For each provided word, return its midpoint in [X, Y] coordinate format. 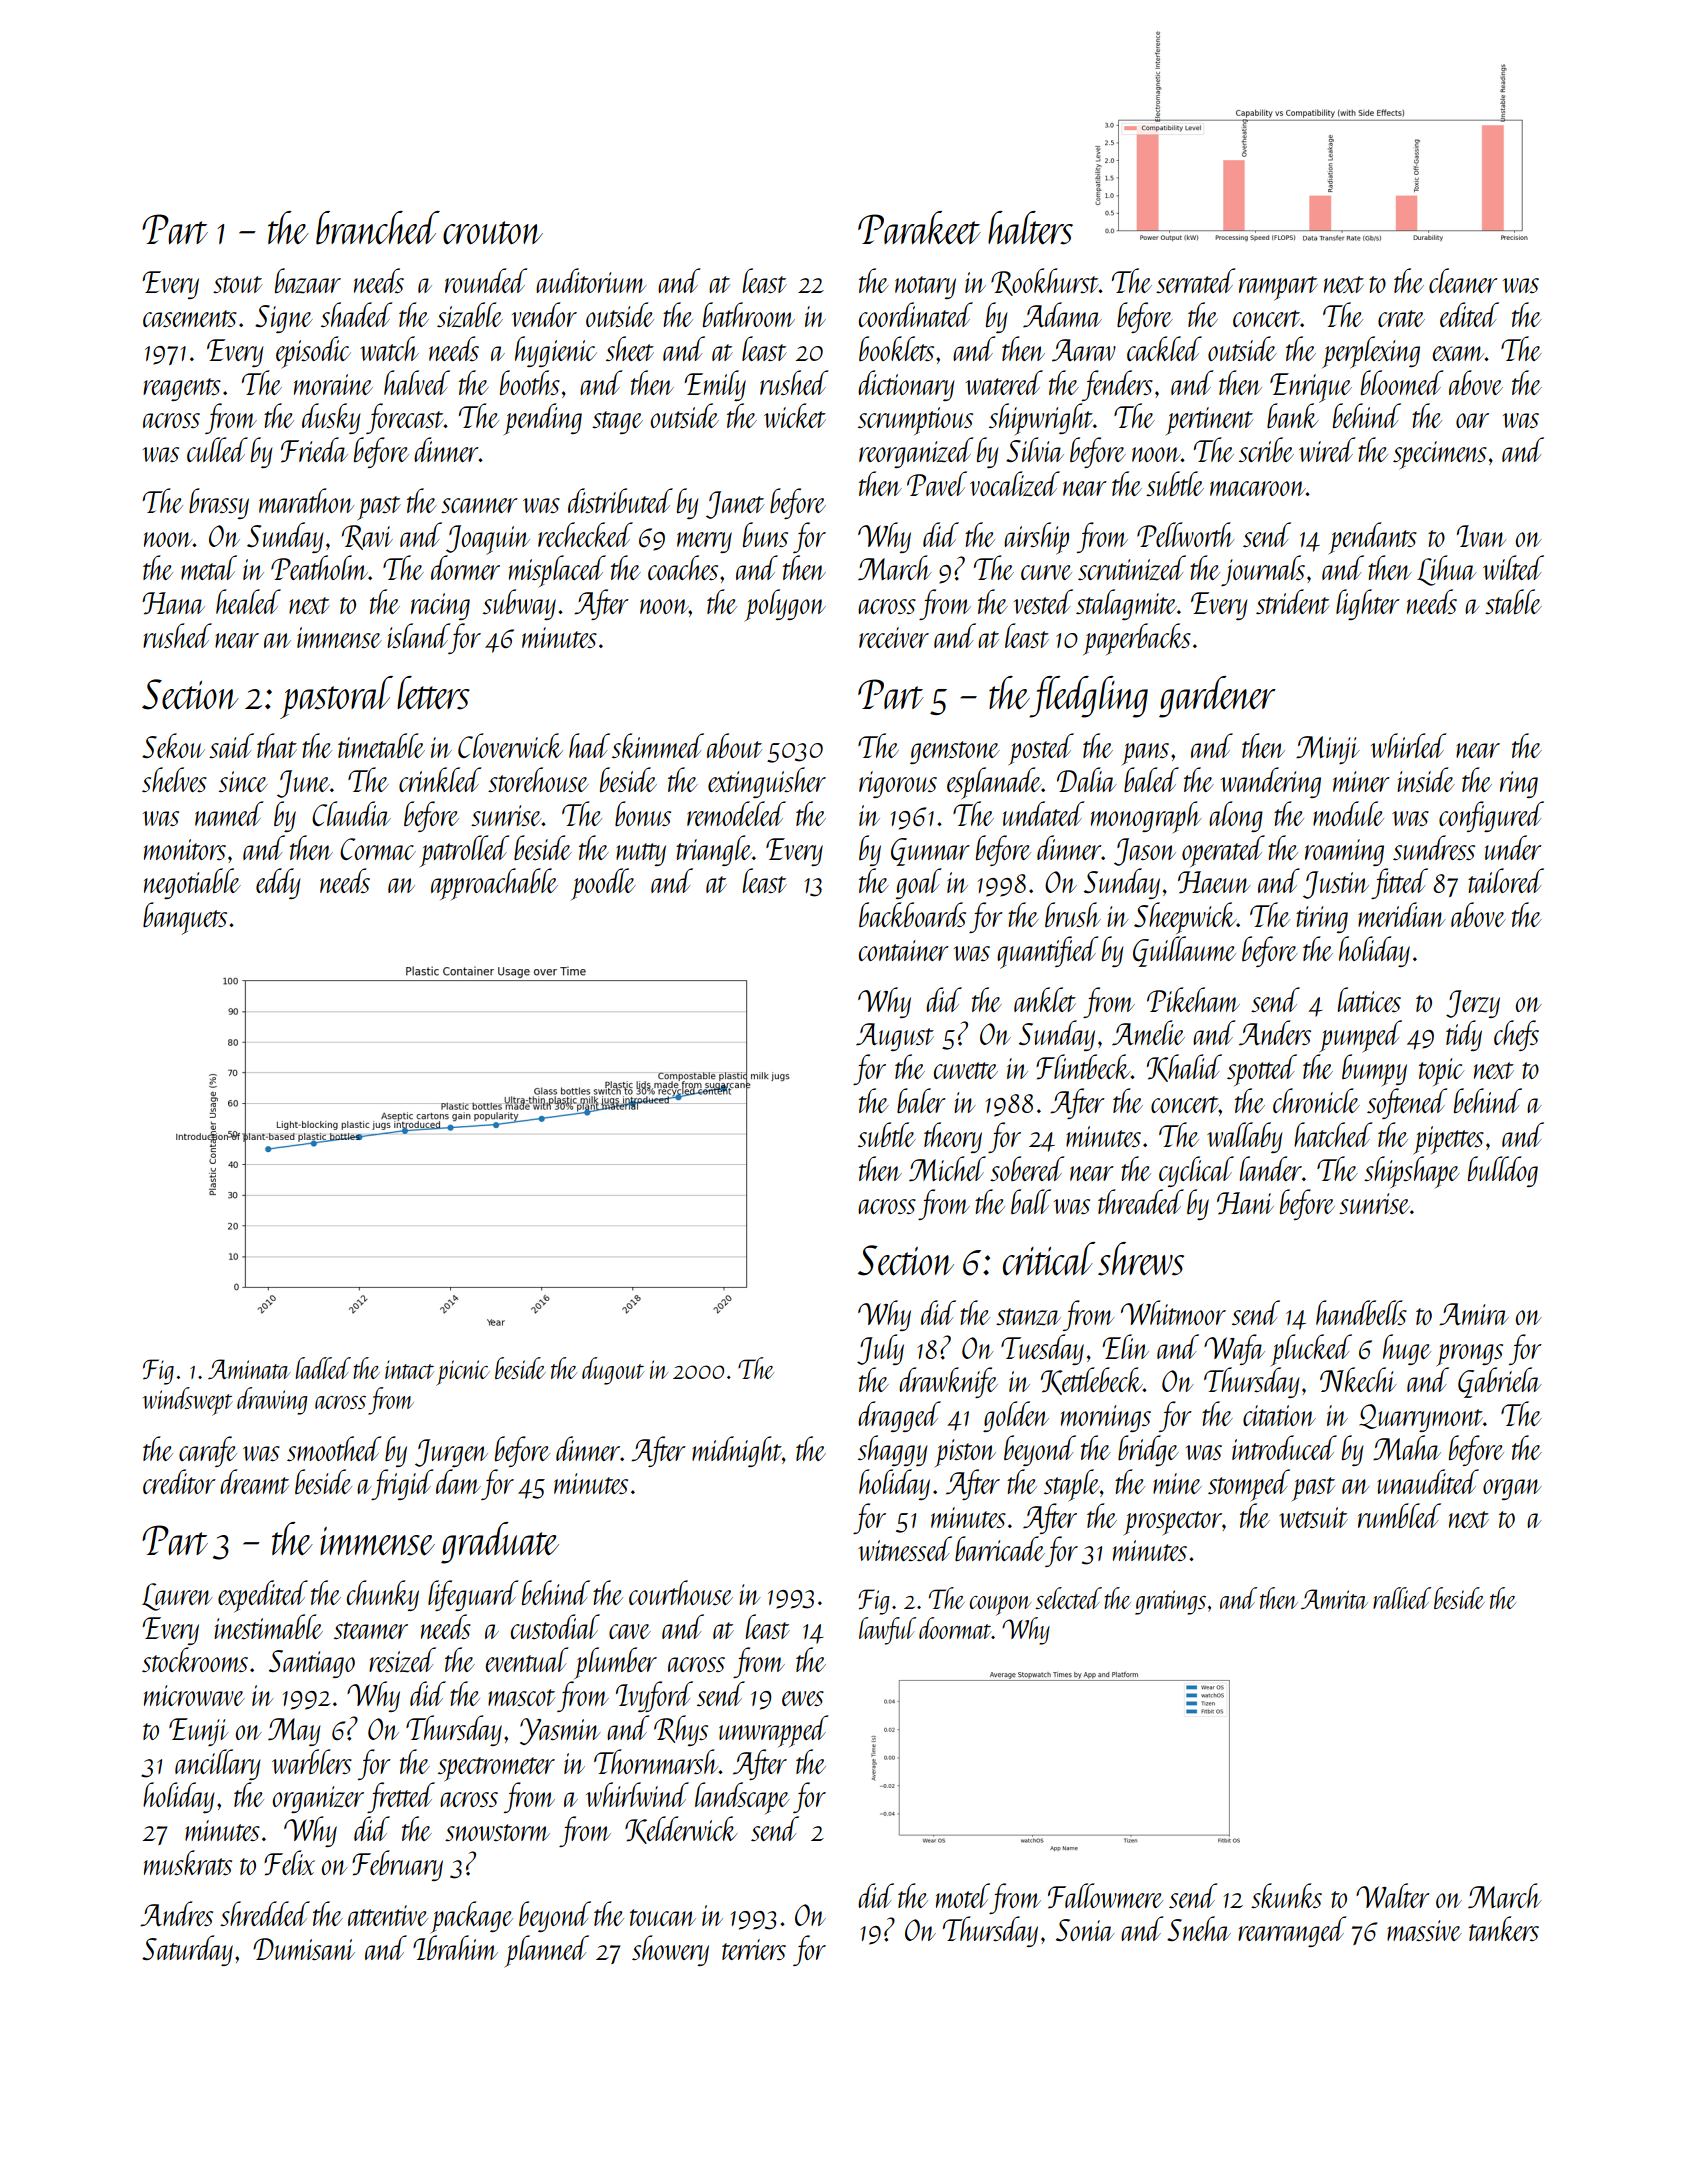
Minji [1327, 750]
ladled [323, 1368]
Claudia [351, 813]
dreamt [254, 1481]
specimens [1440, 455]
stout [237, 284]
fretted [401, 1797]
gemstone [955, 752]
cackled [1164, 348]
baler [921, 1100]
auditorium [591, 280]
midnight [737, 1451]
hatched [1333, 1134]
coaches [683, 567]
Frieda [314, 450]
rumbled [1399, 1515]
